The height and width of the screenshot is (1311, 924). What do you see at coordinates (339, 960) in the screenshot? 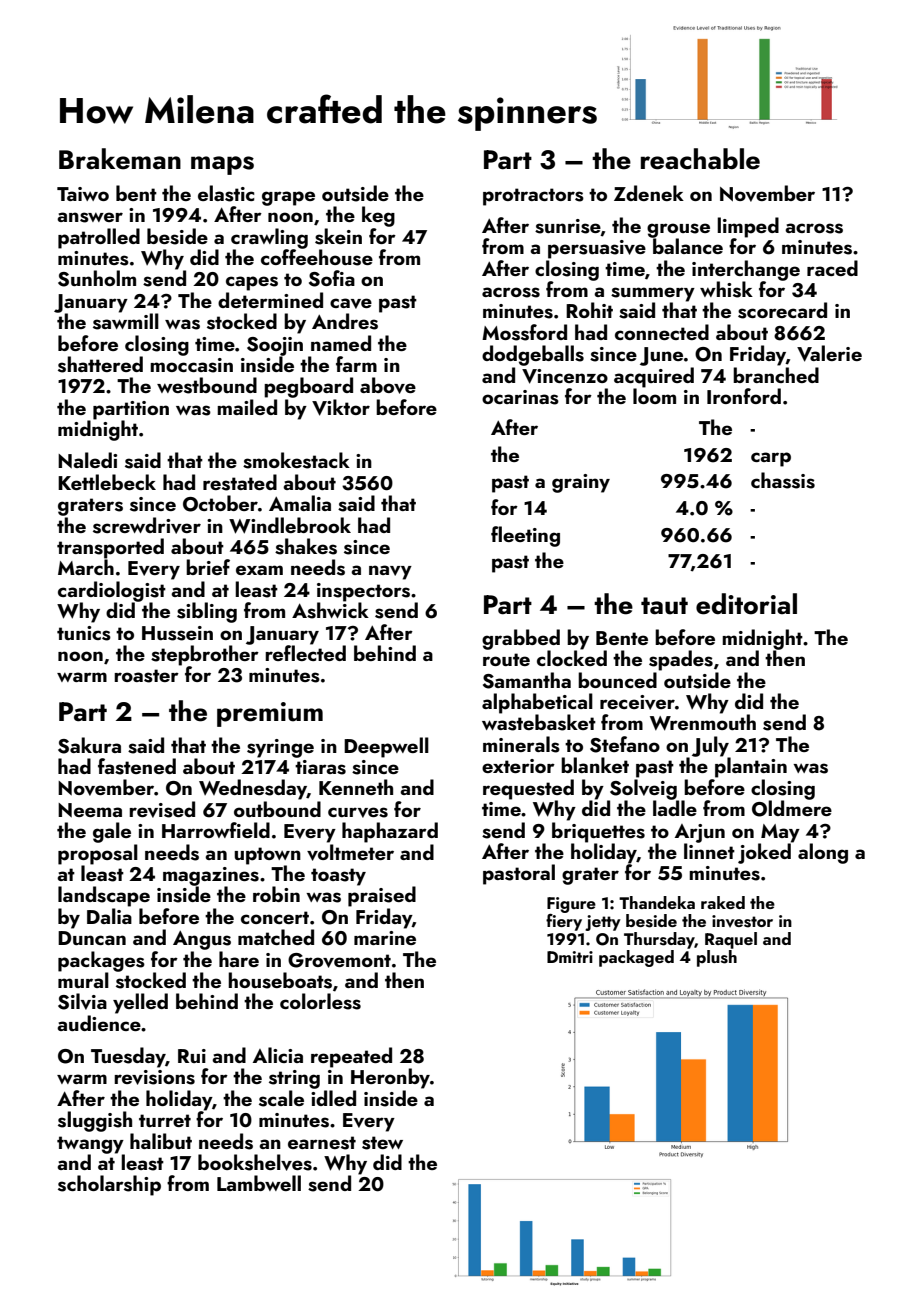
I see `Grovemont` at bounding box center [339, 960].
